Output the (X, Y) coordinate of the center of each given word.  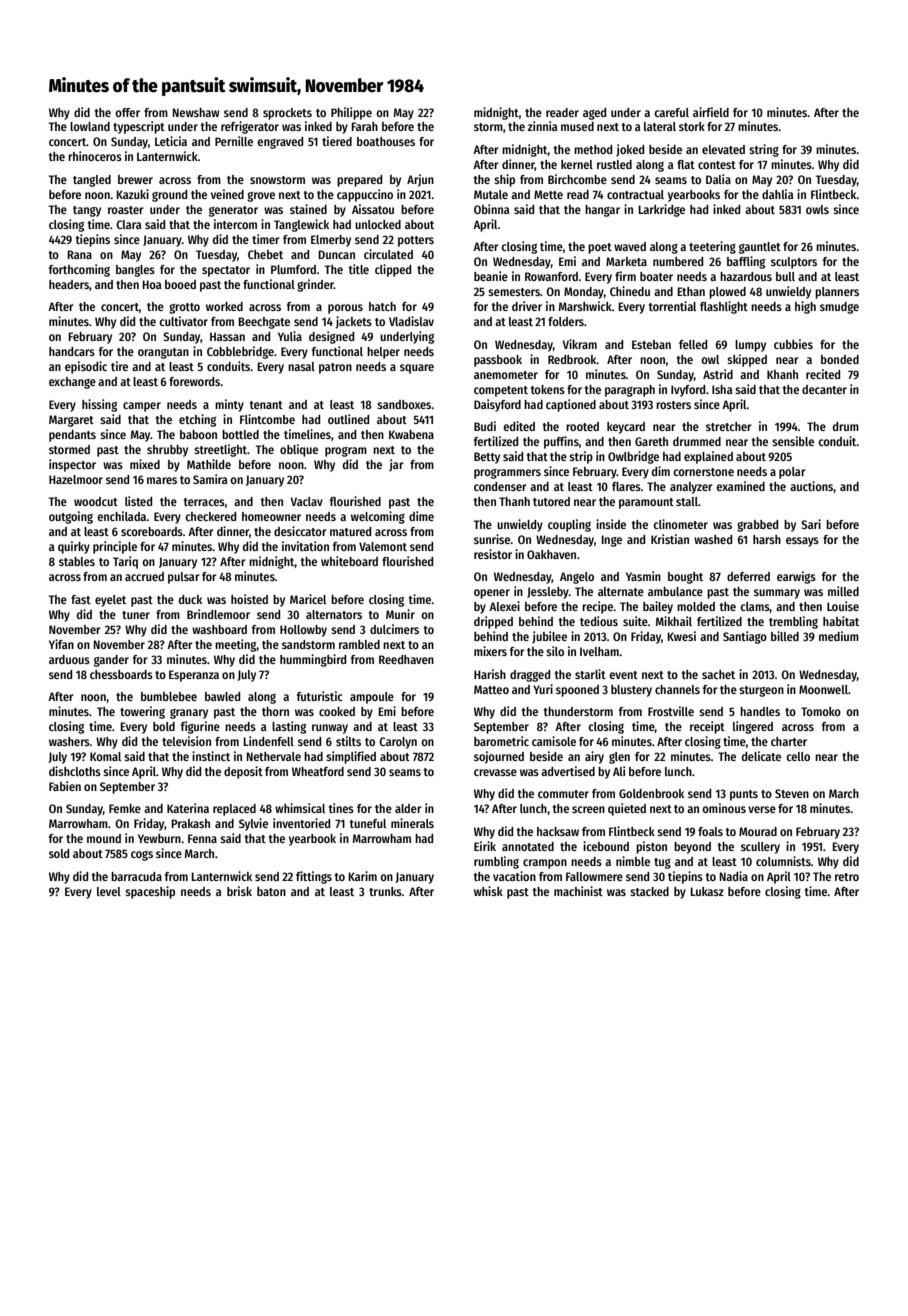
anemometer (506, 375)
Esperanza (194, 676)
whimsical (300, 808)
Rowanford (551, 276)
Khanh (782, 374)
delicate (761, 756)
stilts (348, 741)
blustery (631, 691)
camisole (554, 741)
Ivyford (688, 391)
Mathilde (209, 464)
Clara (129, 224)
